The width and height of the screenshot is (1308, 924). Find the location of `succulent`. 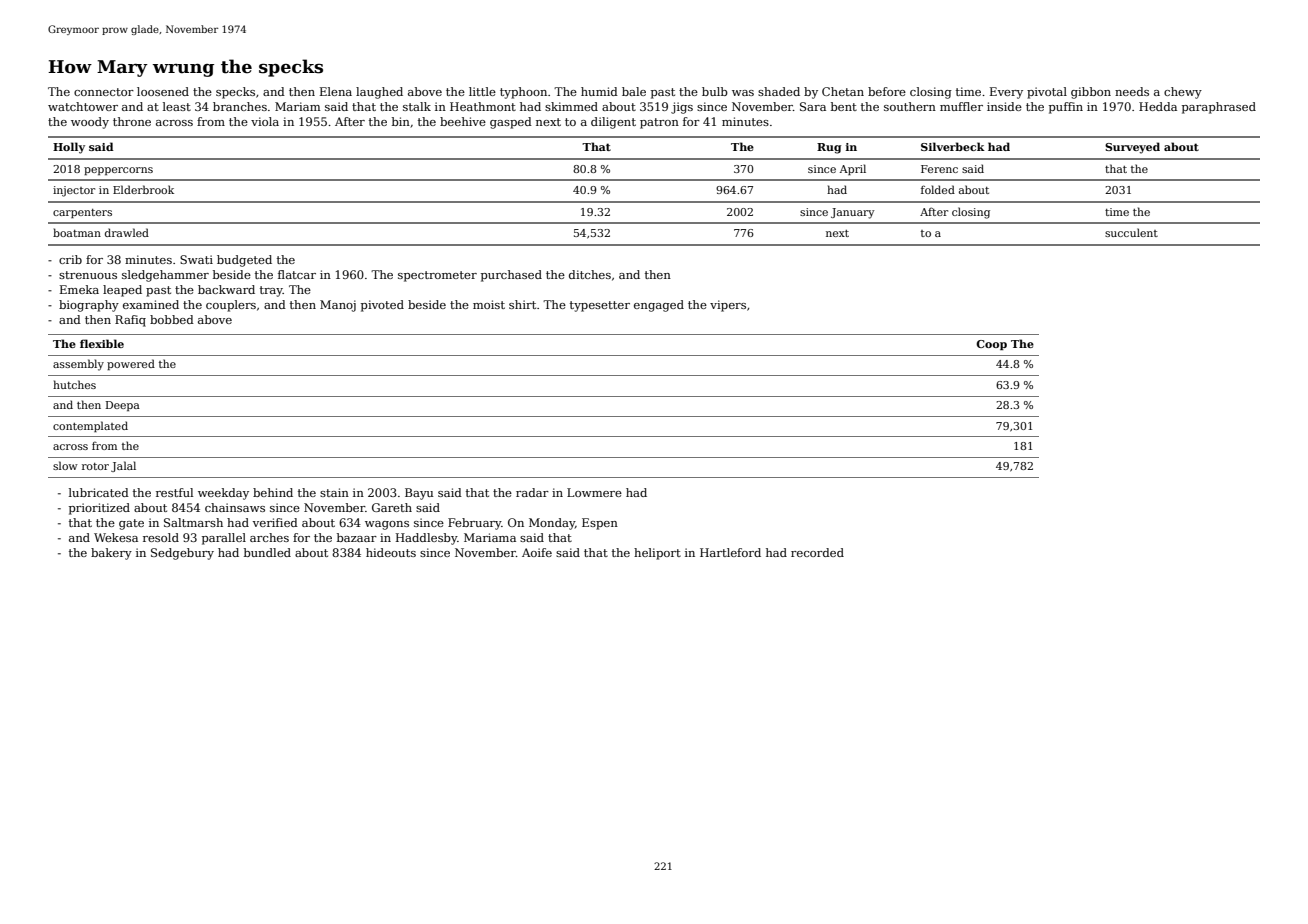

succulent is located at coordinates (1131, 232).
